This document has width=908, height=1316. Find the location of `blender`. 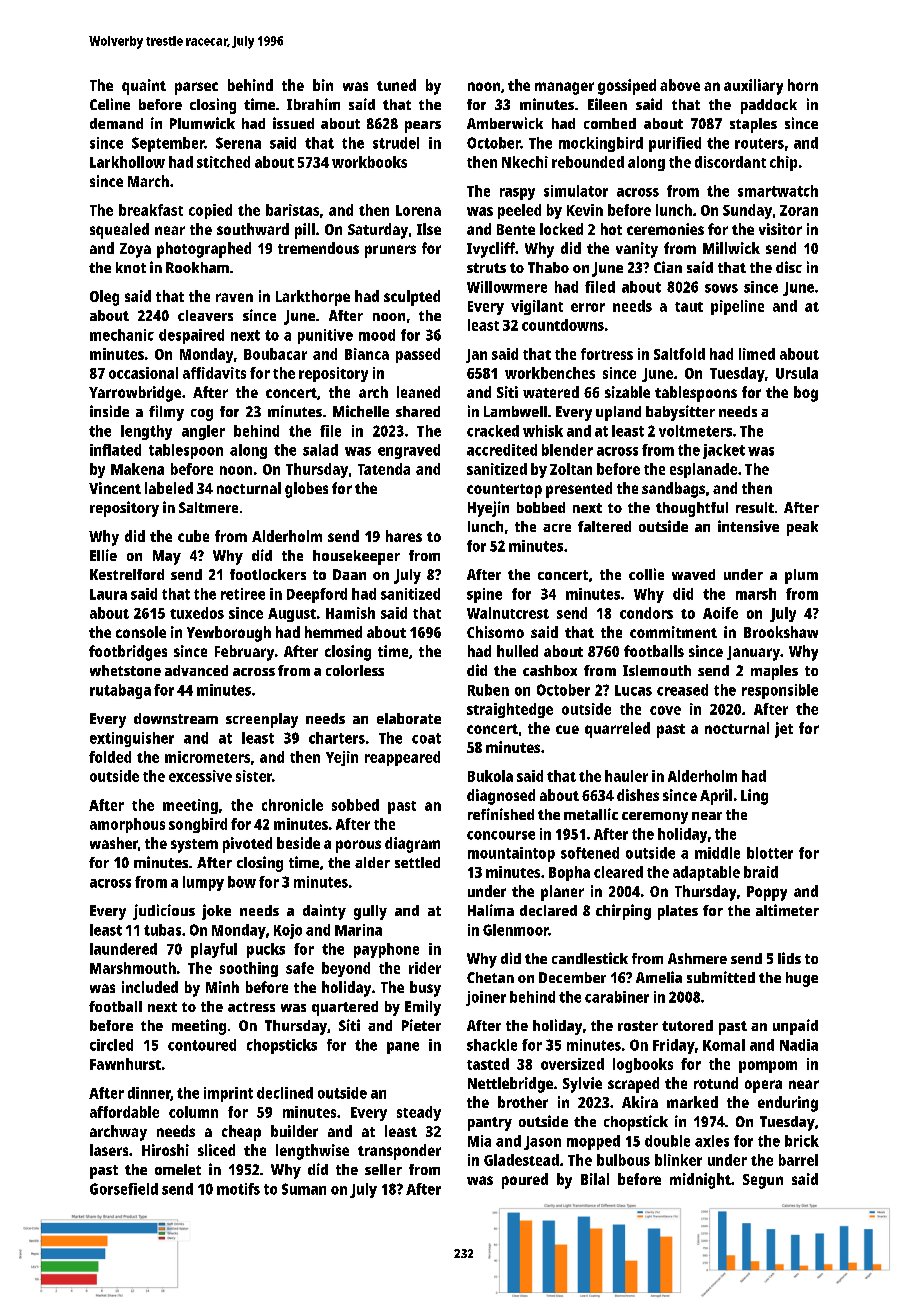

blender is located at coordinates (567, 450).
